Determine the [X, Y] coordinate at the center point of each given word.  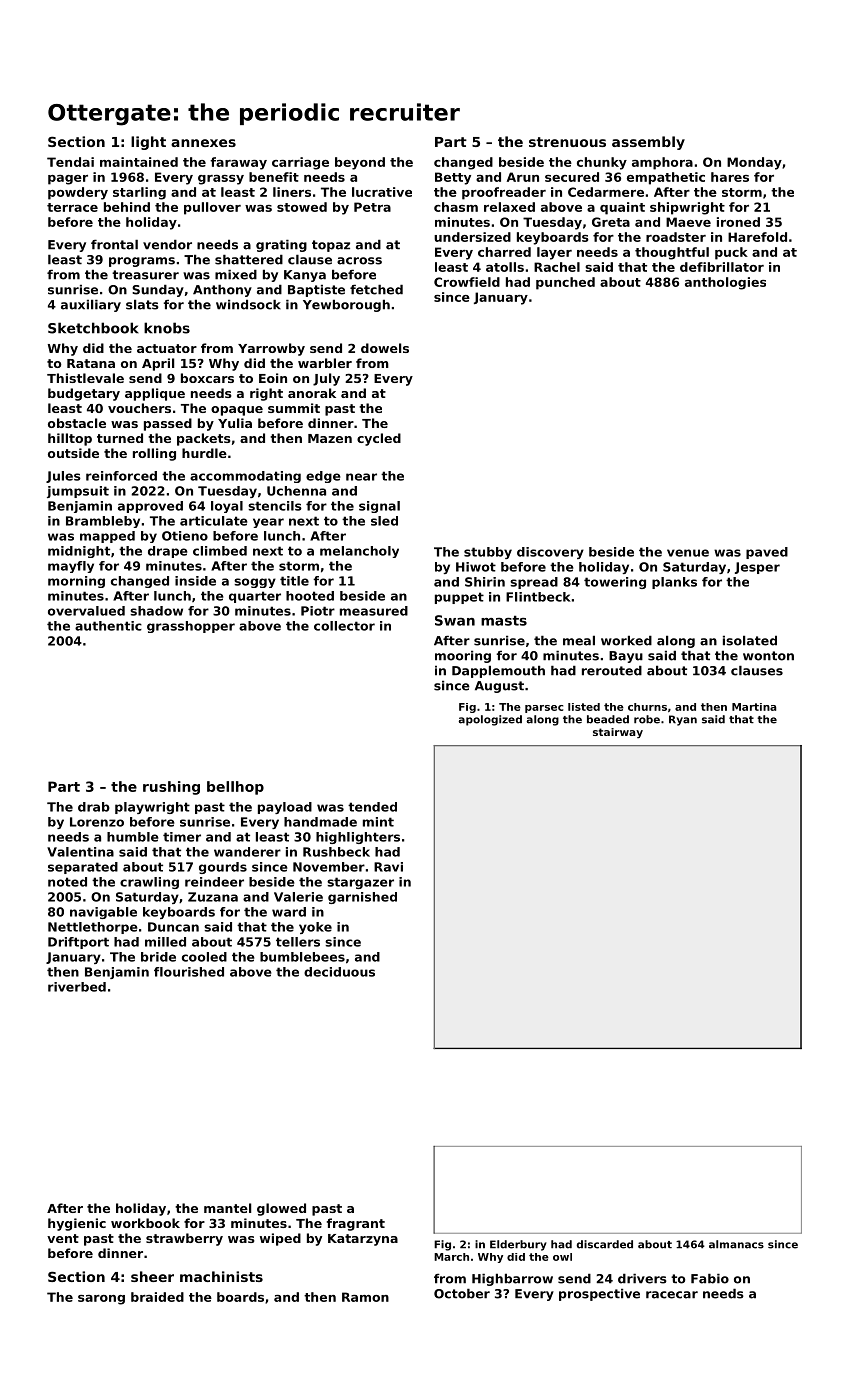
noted [67, 882]
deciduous [339, 972]
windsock [248, 304]
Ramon [365, 1297]
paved [767, 553]
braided [157, 1297]
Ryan [683, 720]
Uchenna [296, 491]
